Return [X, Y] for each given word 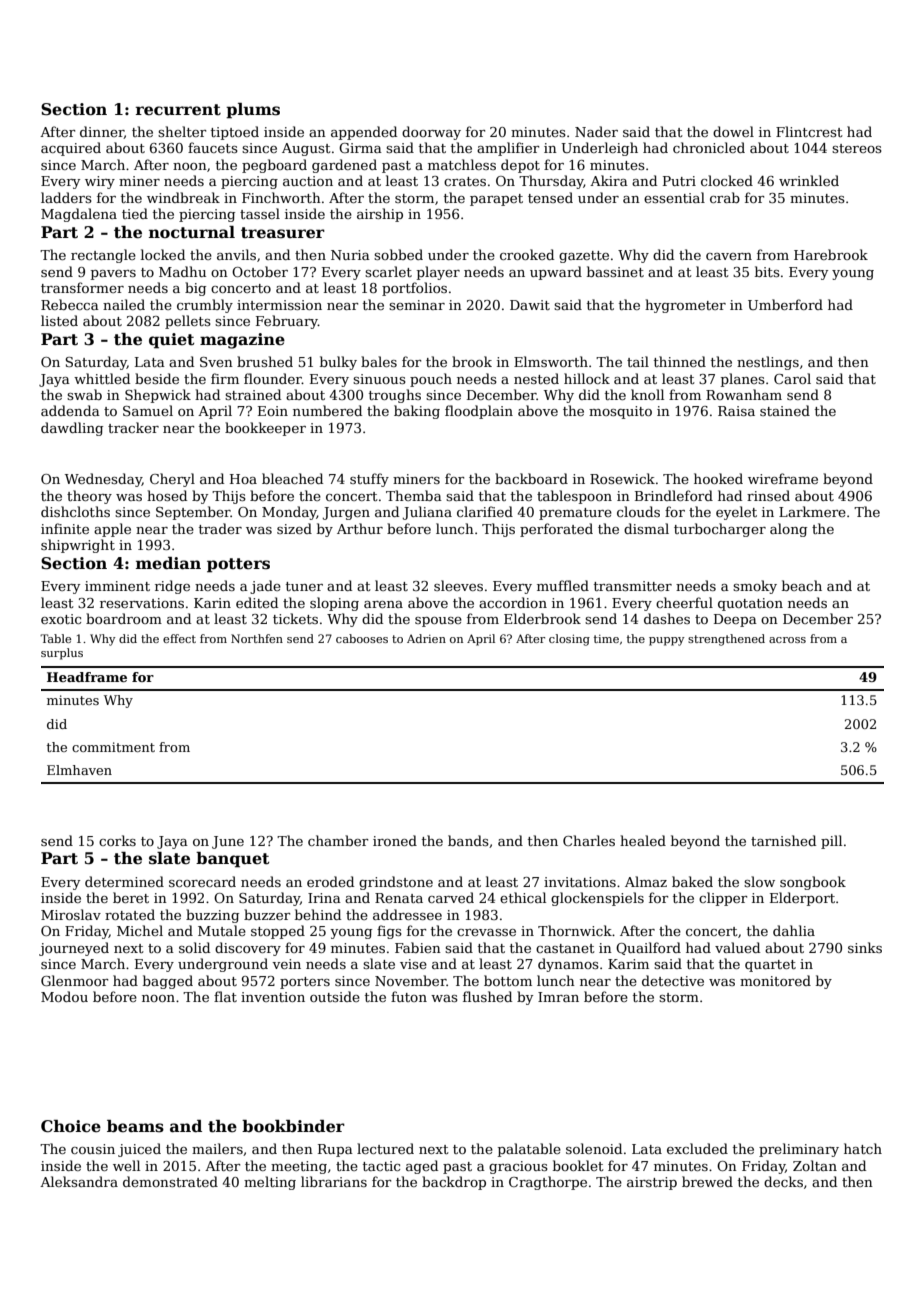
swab [84, 394]
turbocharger [720, 530]
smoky [755, 587]
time [606, 639]
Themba [414, 495]
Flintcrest [809, 131]
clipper [723, 899]
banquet [233, 860]
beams [135, 1126]
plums [253, 111]
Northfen [257, 638]
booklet [578, 1165]
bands [468, 840]
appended [364, 133]
